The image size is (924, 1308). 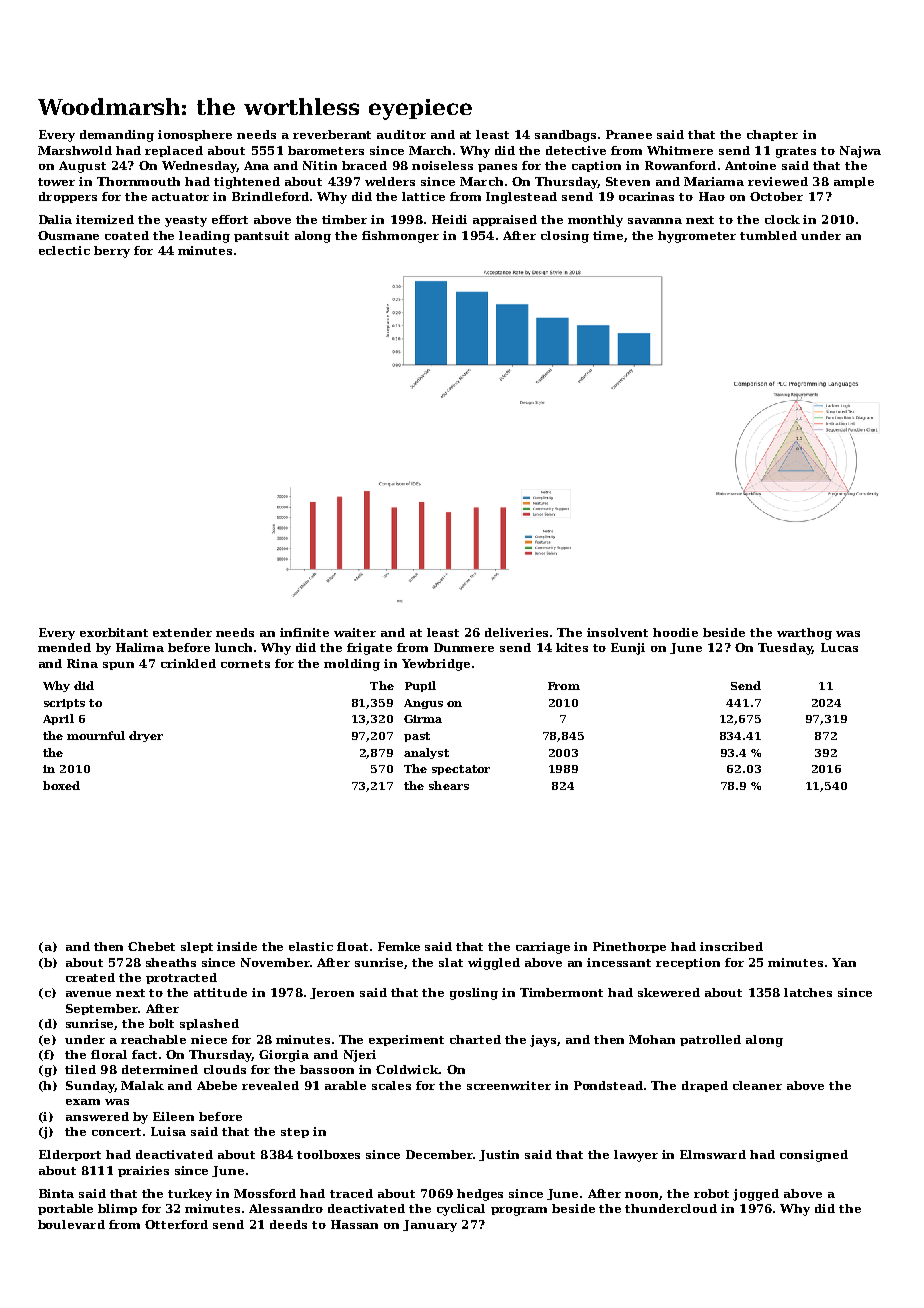 What do you see at coordinates (731, 946) in the screenshot?
I see `inscribed` at bounding box center [731, 946].
